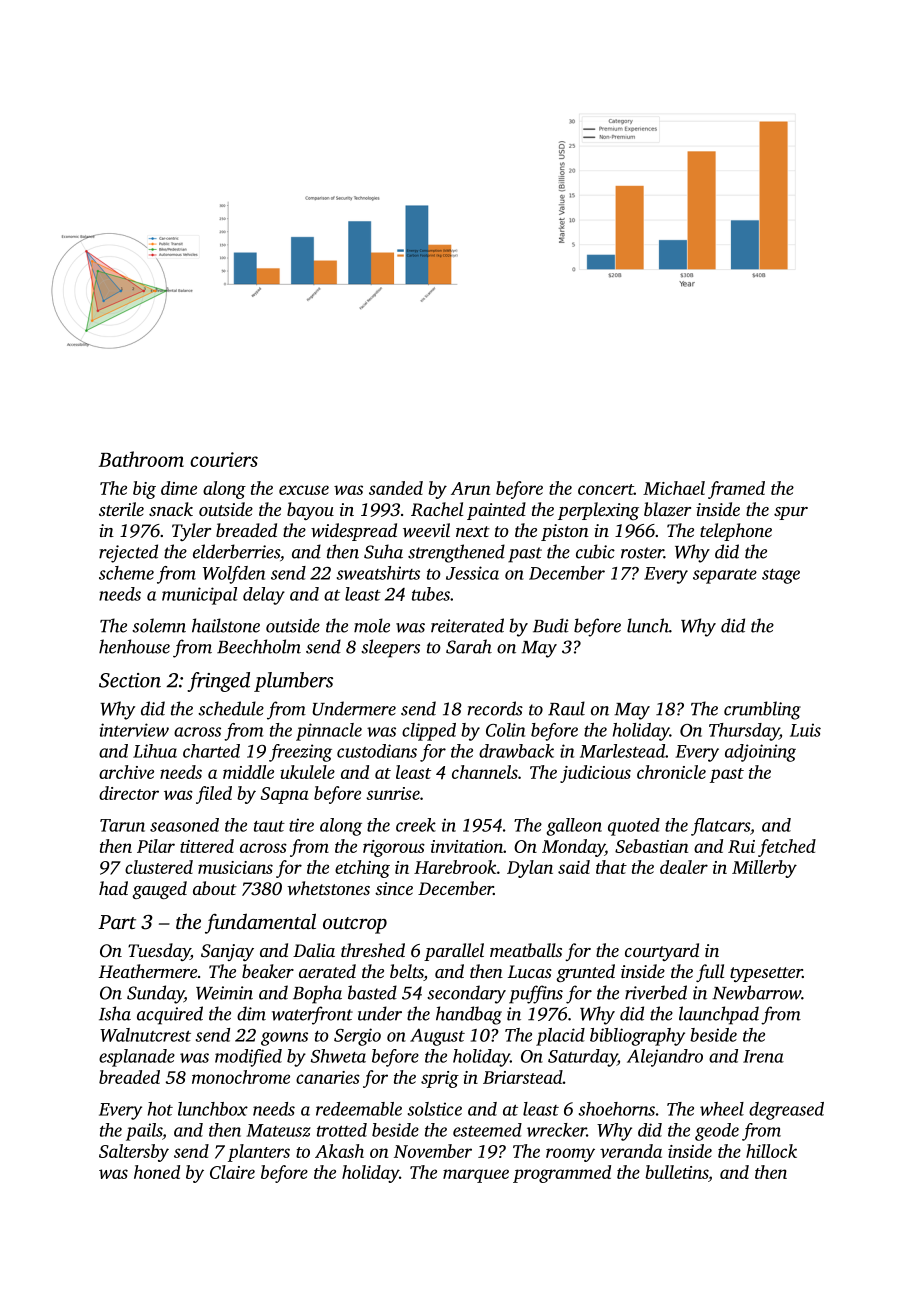  Describe the element at coordinates (393, 793) in the document. I see `sunrise` at that location.
